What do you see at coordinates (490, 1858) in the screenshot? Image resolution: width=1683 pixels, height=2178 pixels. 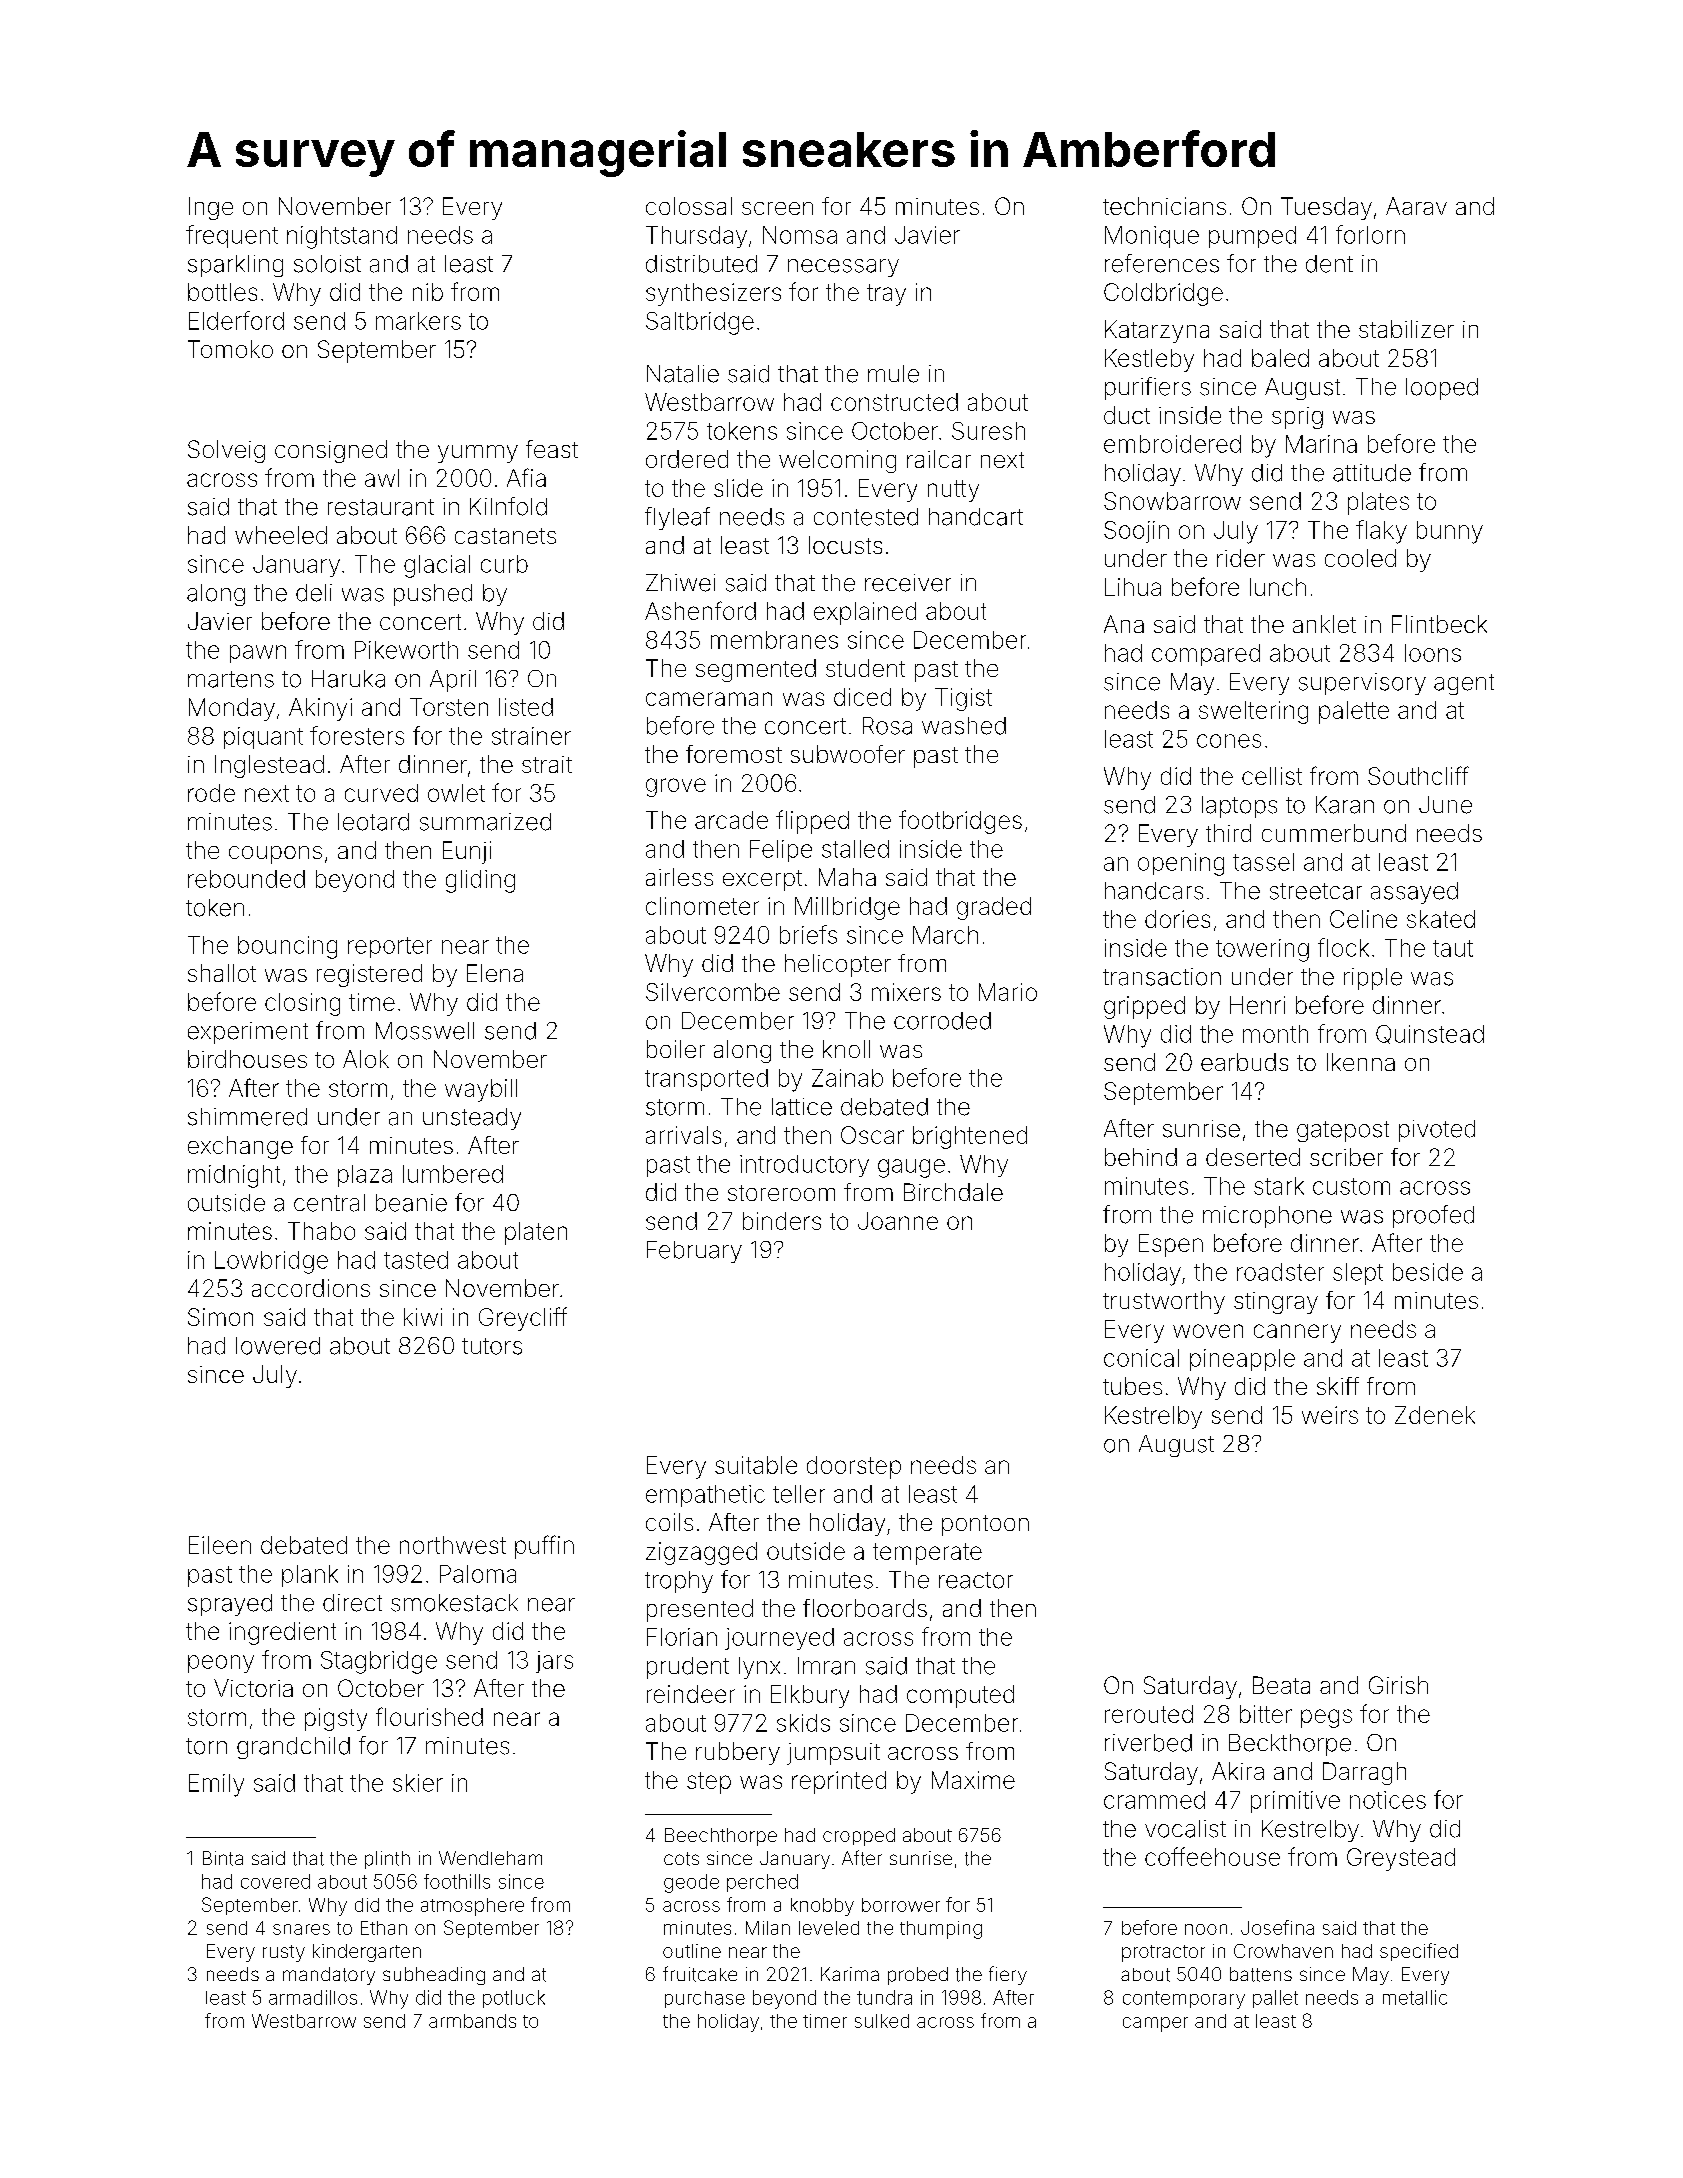 I see `Wendleham` at bounding box center [490, 1858].
